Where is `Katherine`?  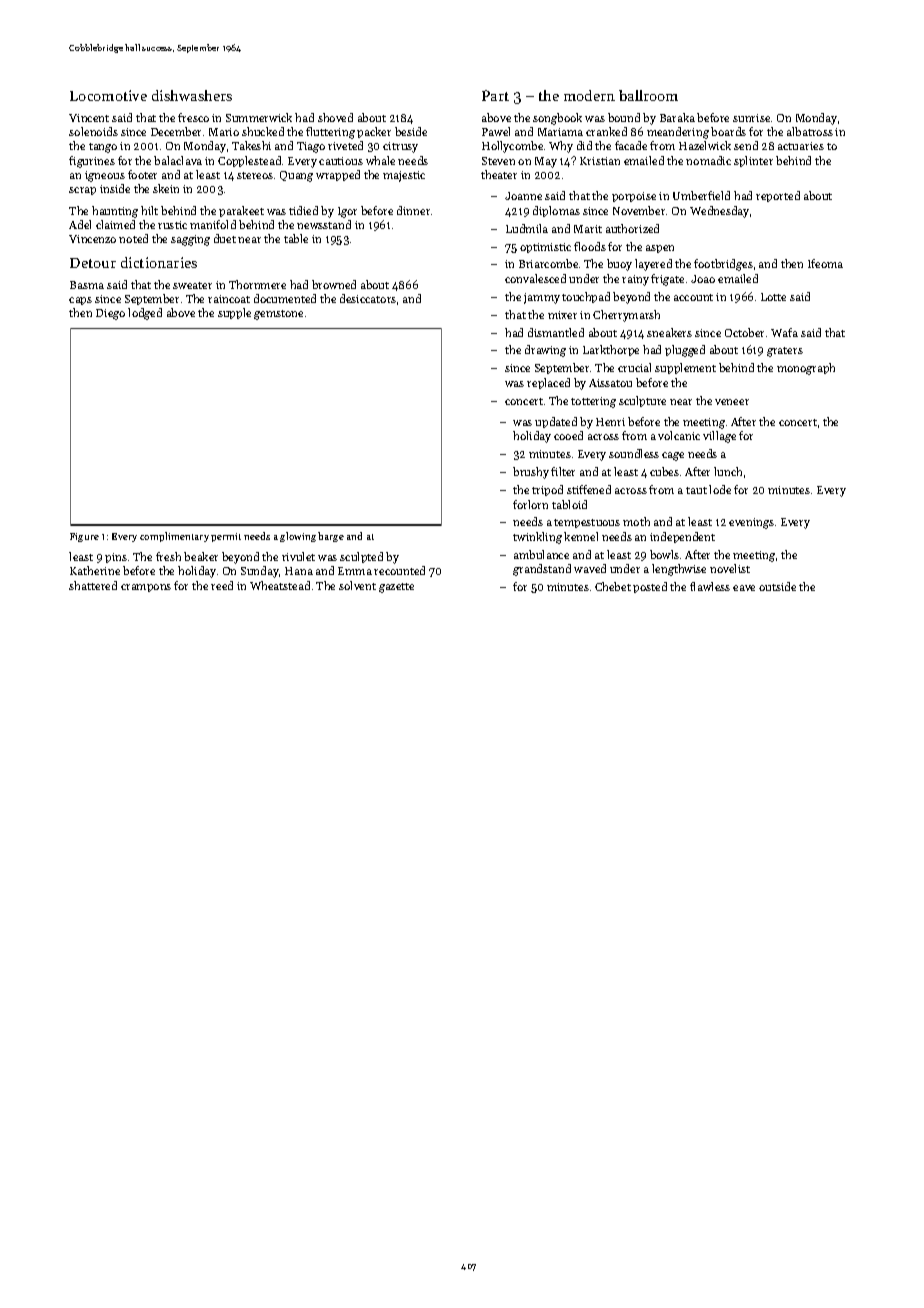
Katherine is located at coordinates (95, 570).
